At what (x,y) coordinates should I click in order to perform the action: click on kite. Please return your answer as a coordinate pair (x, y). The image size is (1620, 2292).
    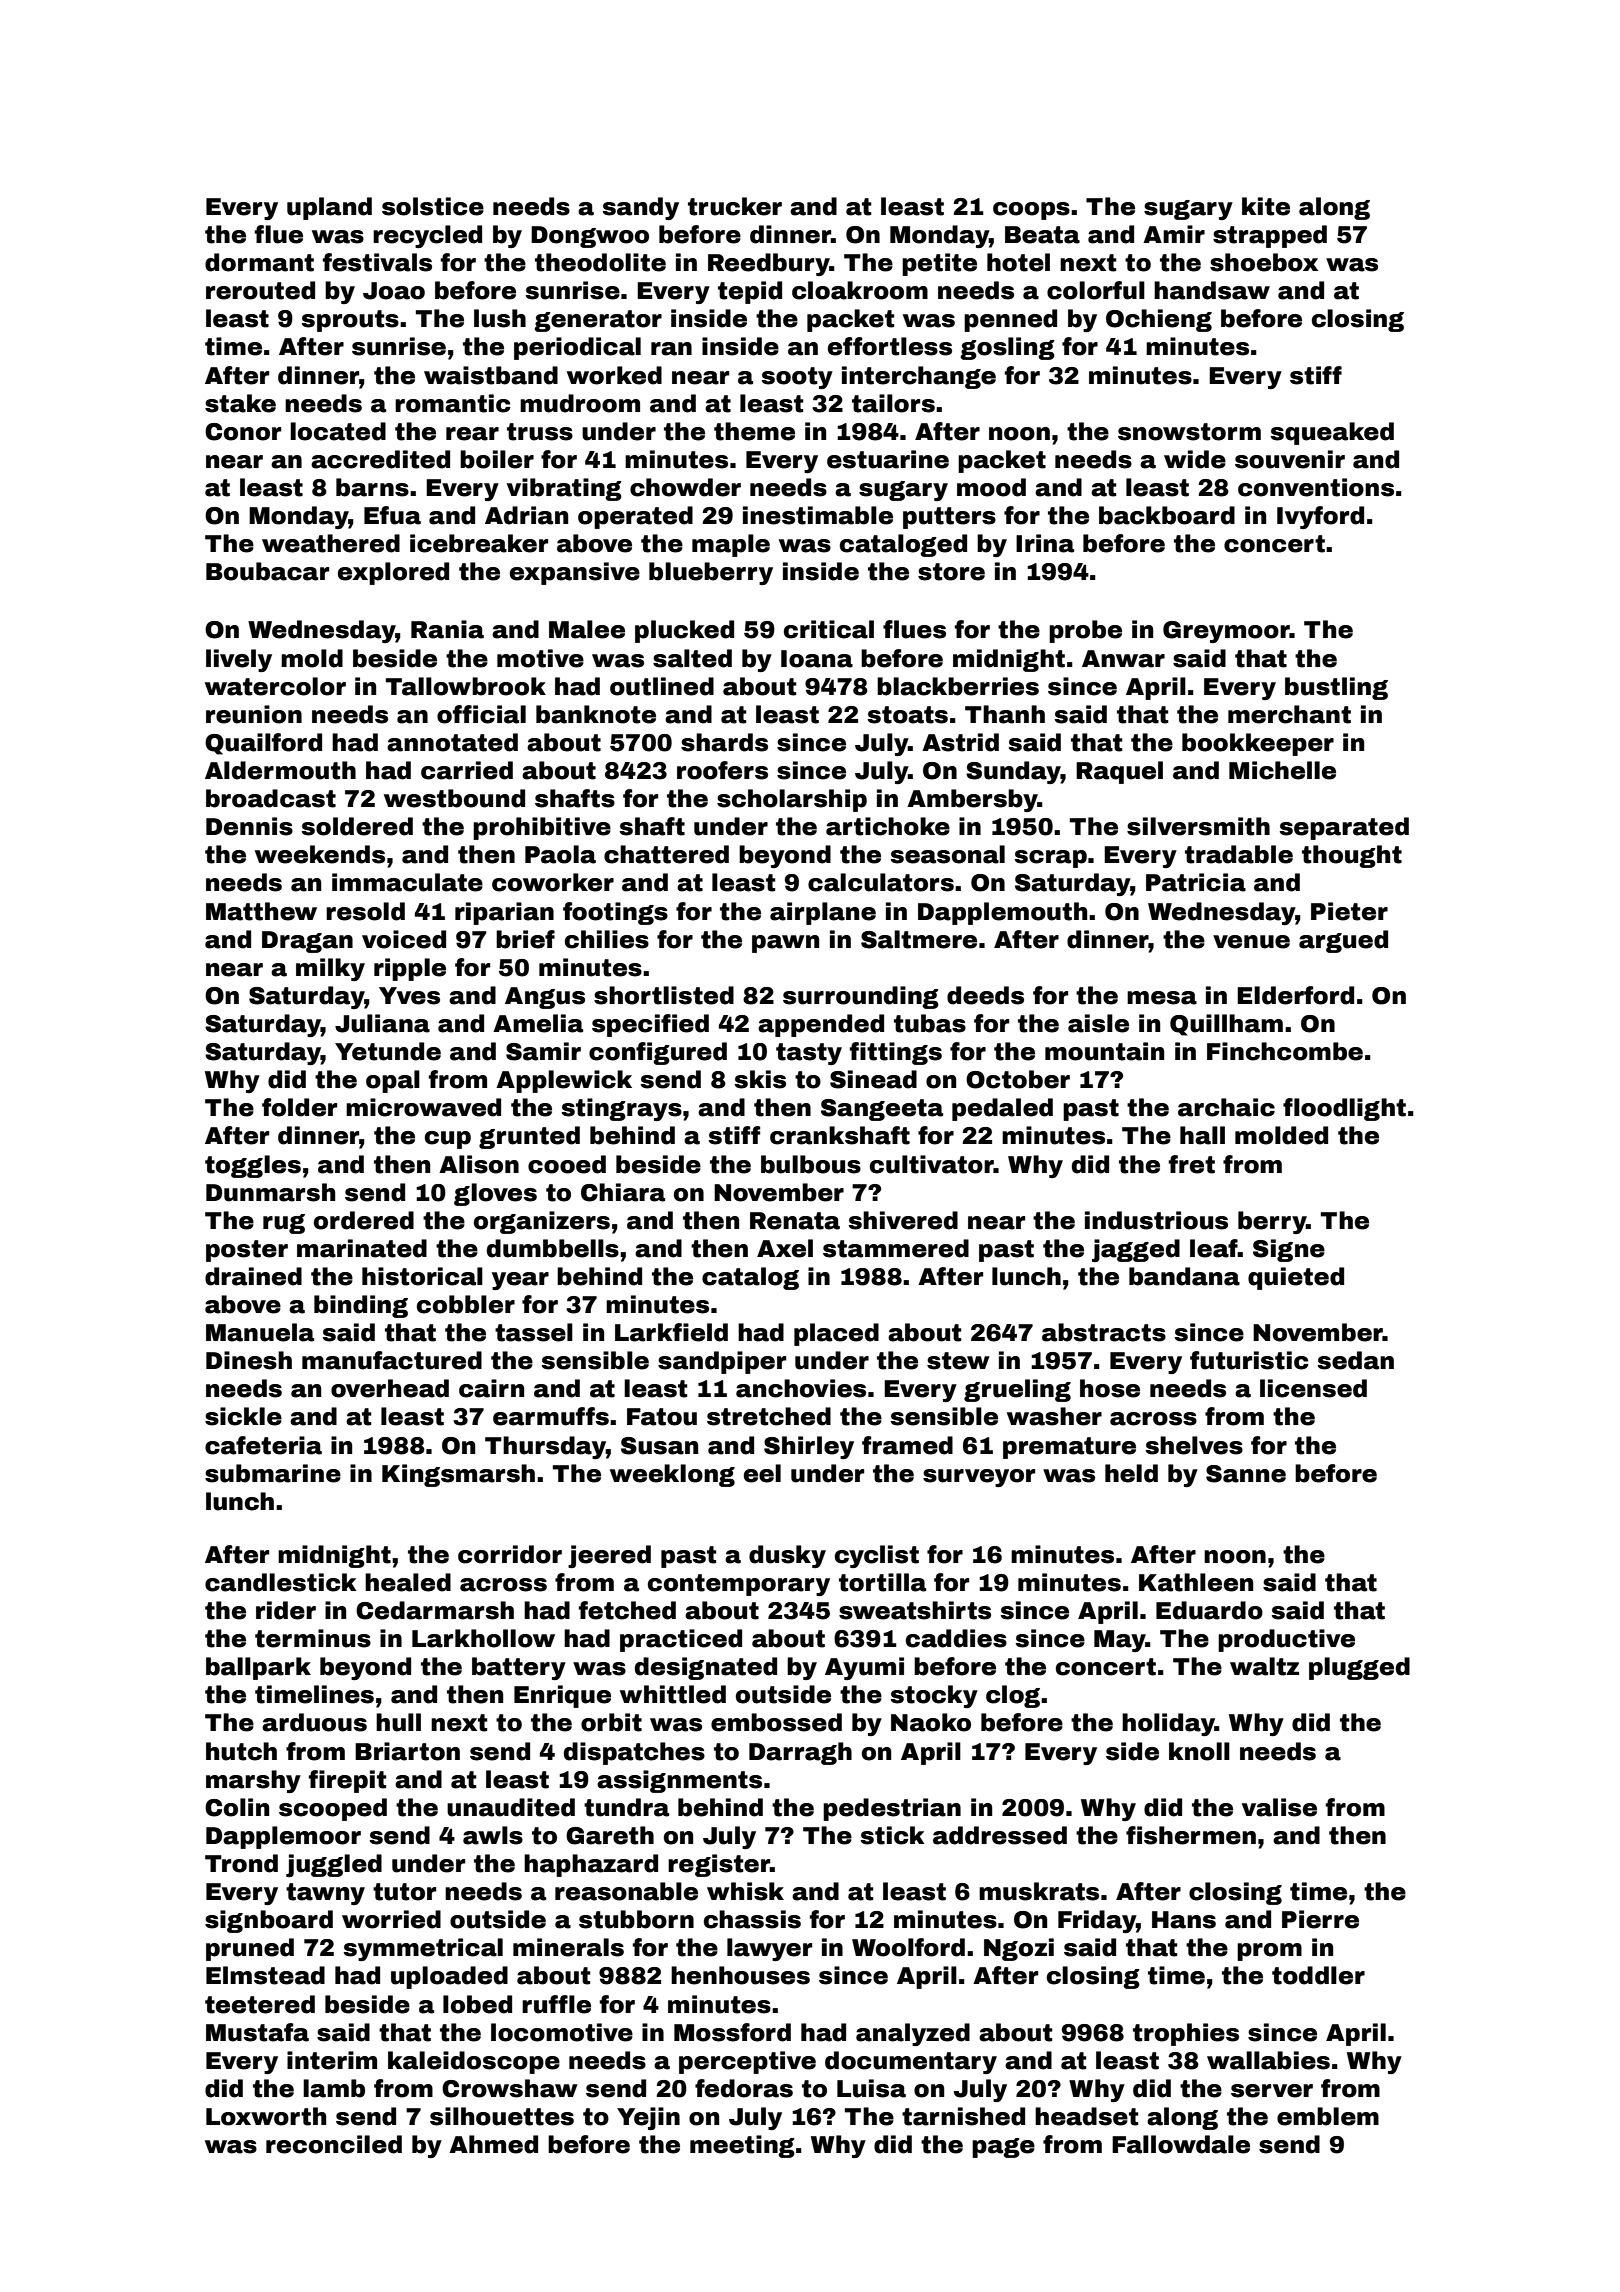
    Looking at the image, I should click on (1266, 206).
